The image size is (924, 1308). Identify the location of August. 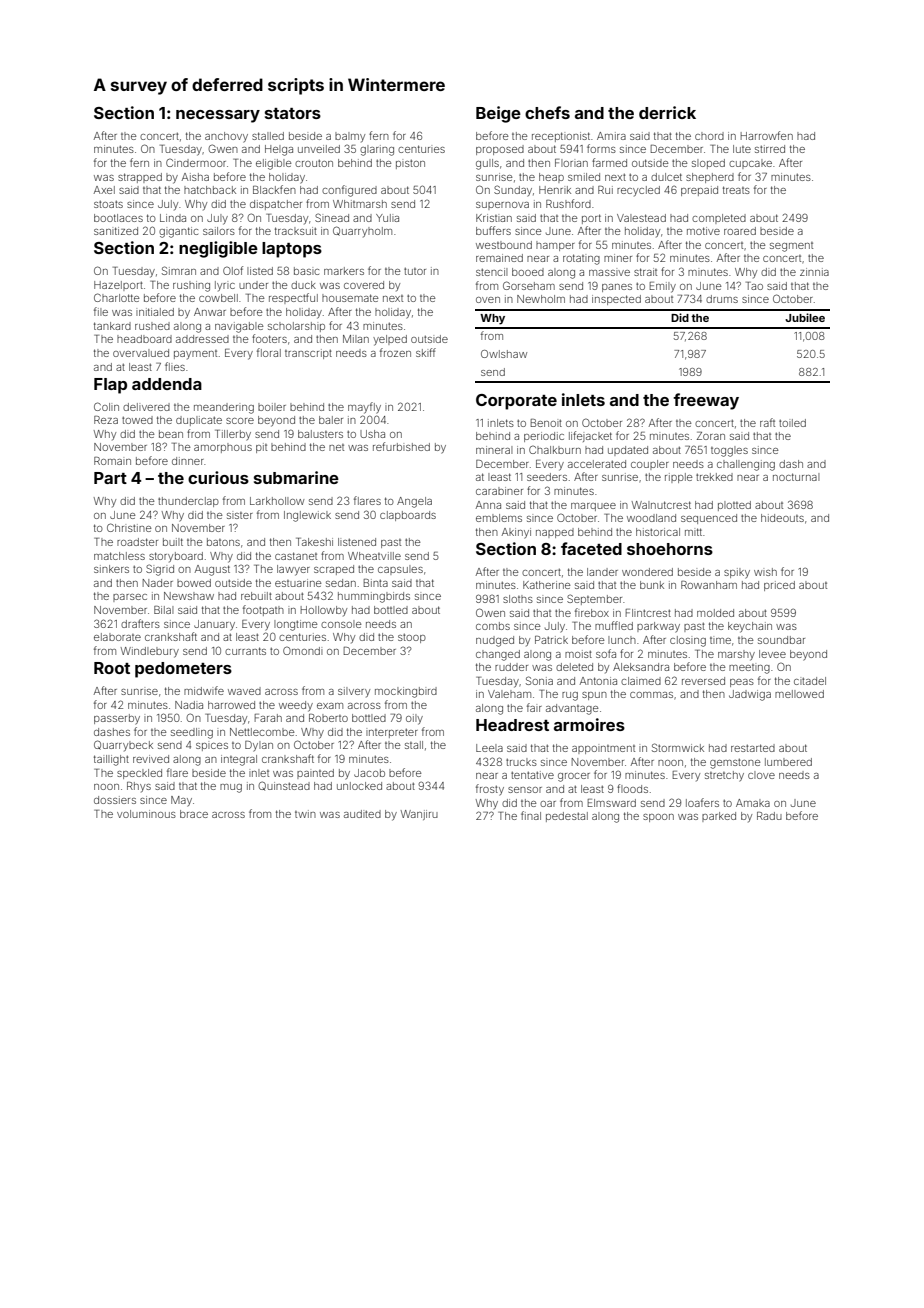
(212, 570).
